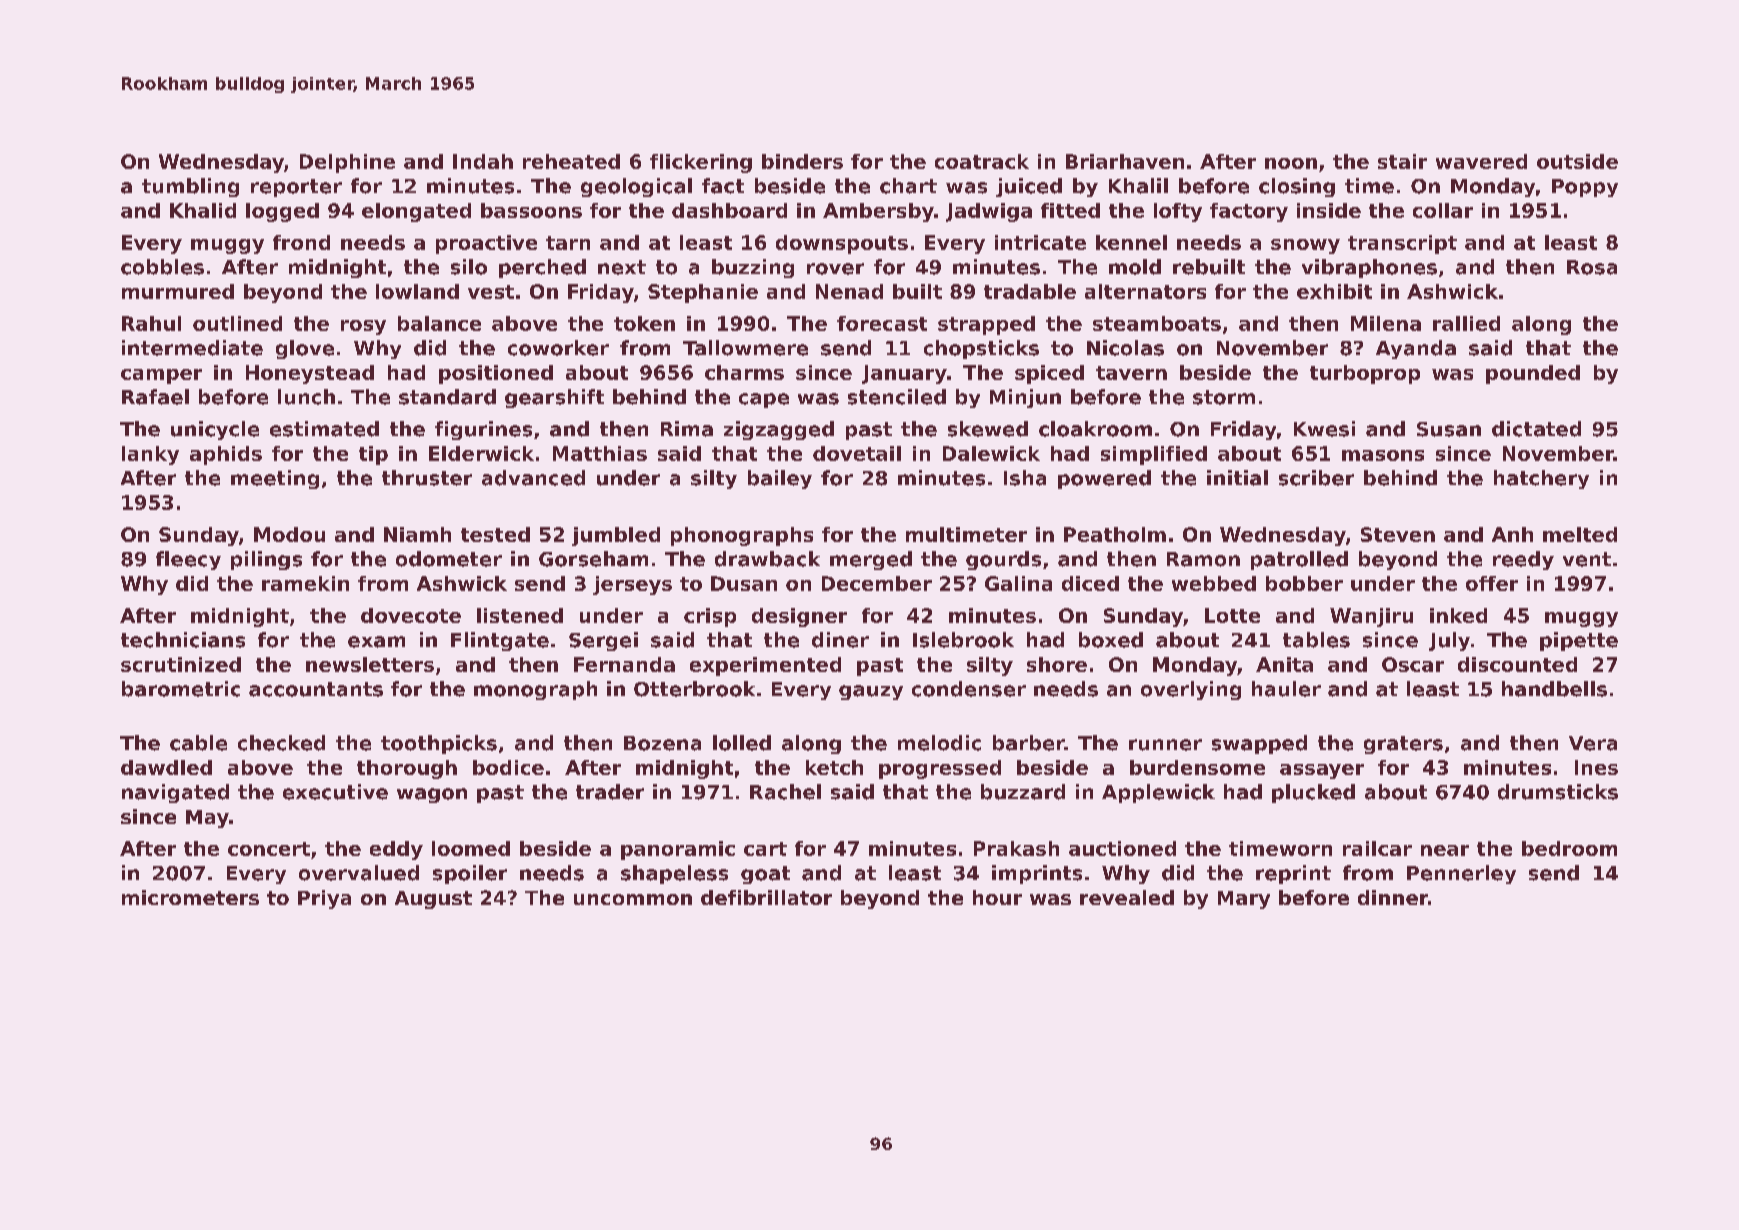 This document has height=1230, width=1739. Describe the element at coordinates (982, 161) in the document. I see `coatrack` at that location.
